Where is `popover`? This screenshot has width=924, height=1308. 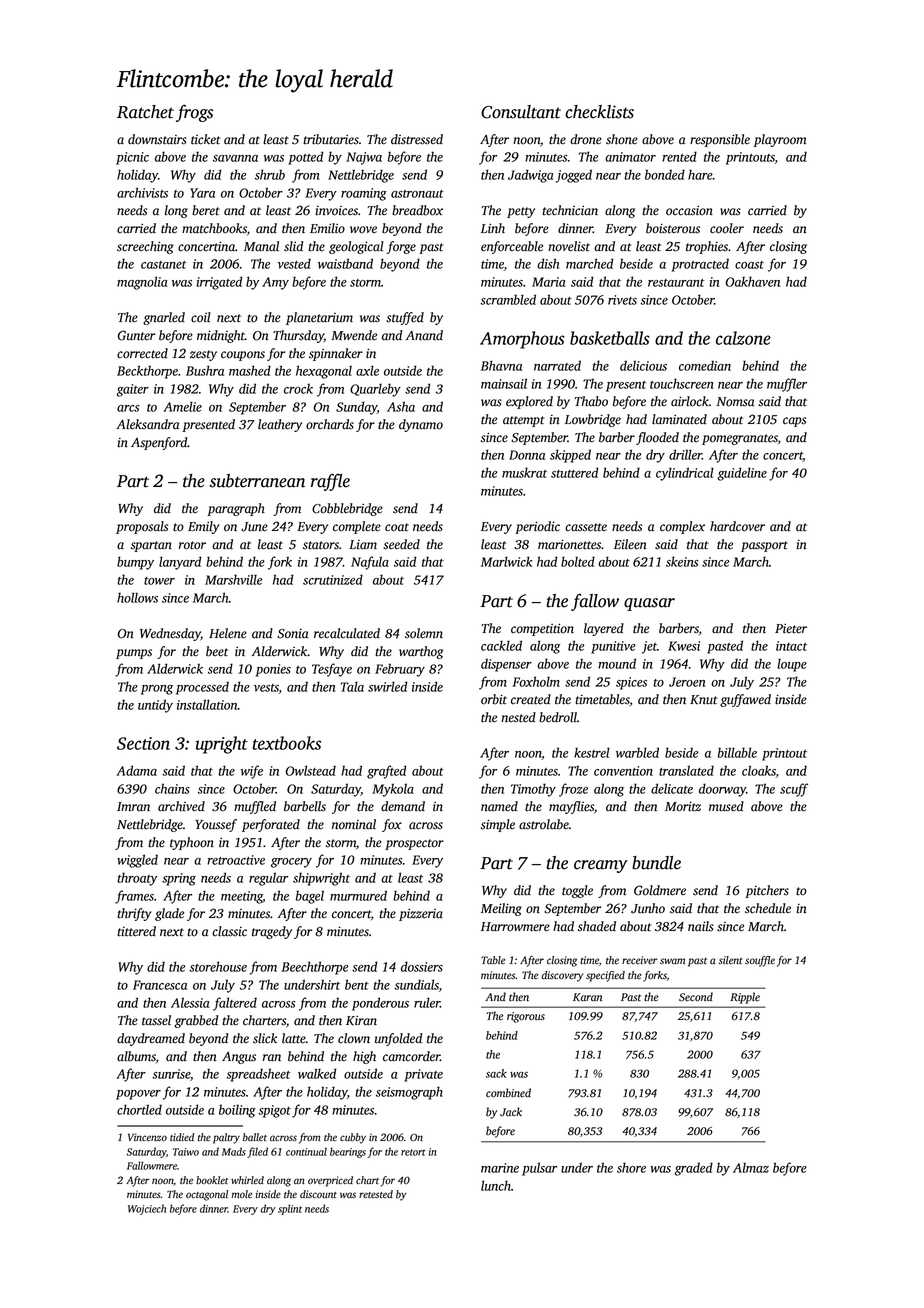 popover is located at coordinates (138, 1095).
